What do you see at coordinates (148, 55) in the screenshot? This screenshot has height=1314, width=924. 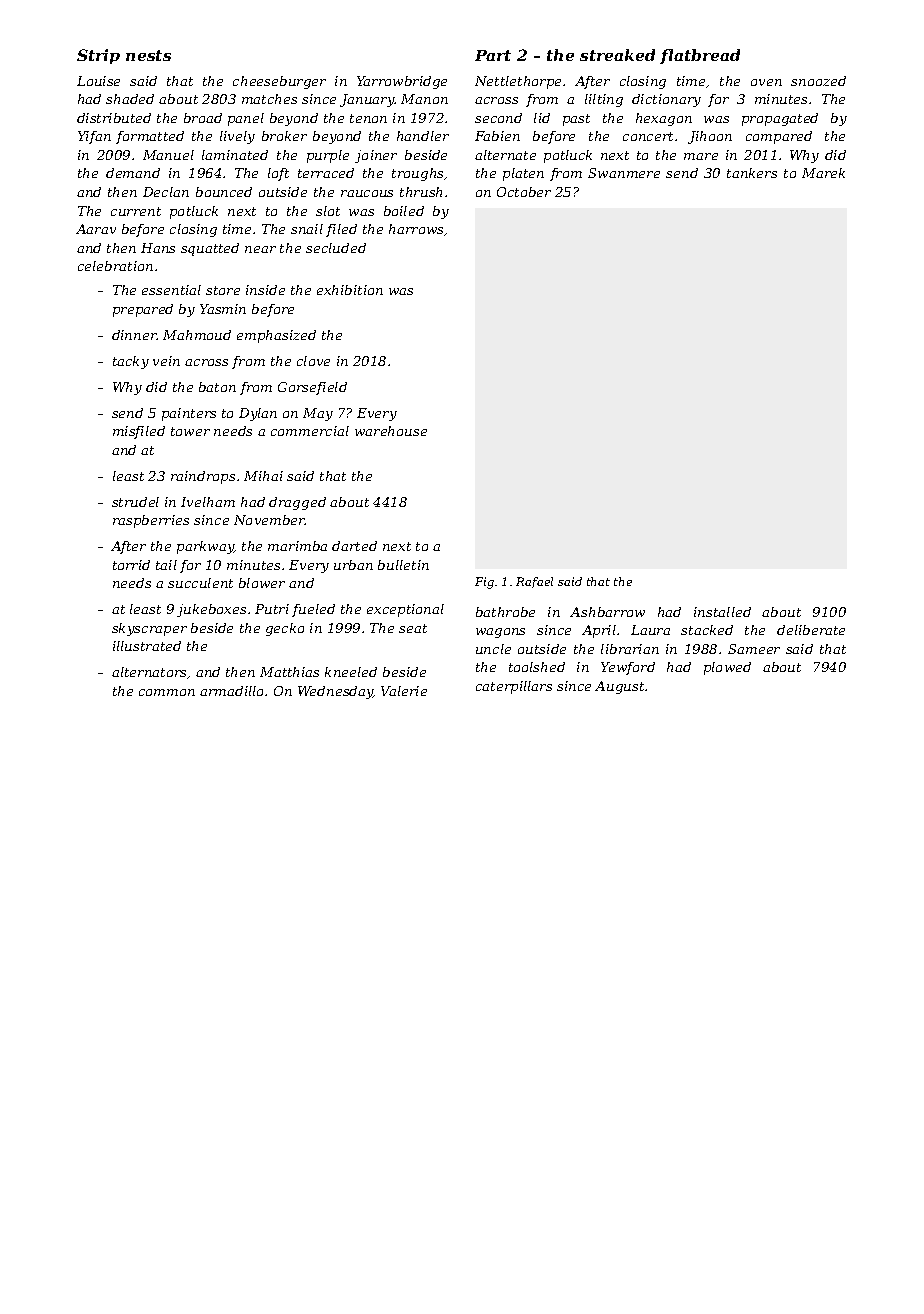 I see `nests` at bounding box center [148, 55].
